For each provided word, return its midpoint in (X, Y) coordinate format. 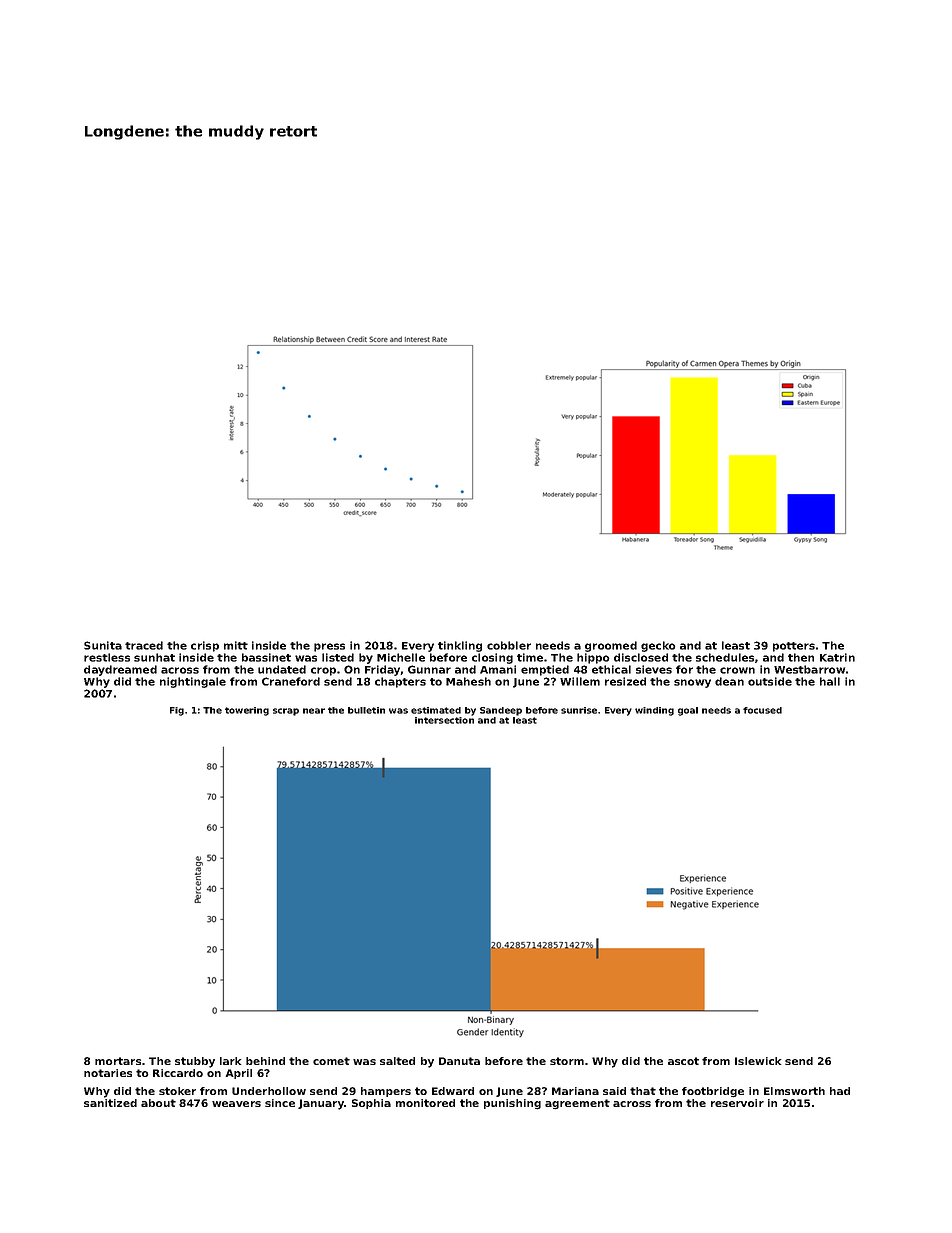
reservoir (737, 1103)
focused (762, 710)
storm (567, 1061)
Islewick (758, 1061)
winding (654, 711)
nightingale (193, 682)
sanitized (110, 1103)
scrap (286, 712)
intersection (444, 720)
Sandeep (501, 711)
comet (331, 1061)
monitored (425, 1103)
